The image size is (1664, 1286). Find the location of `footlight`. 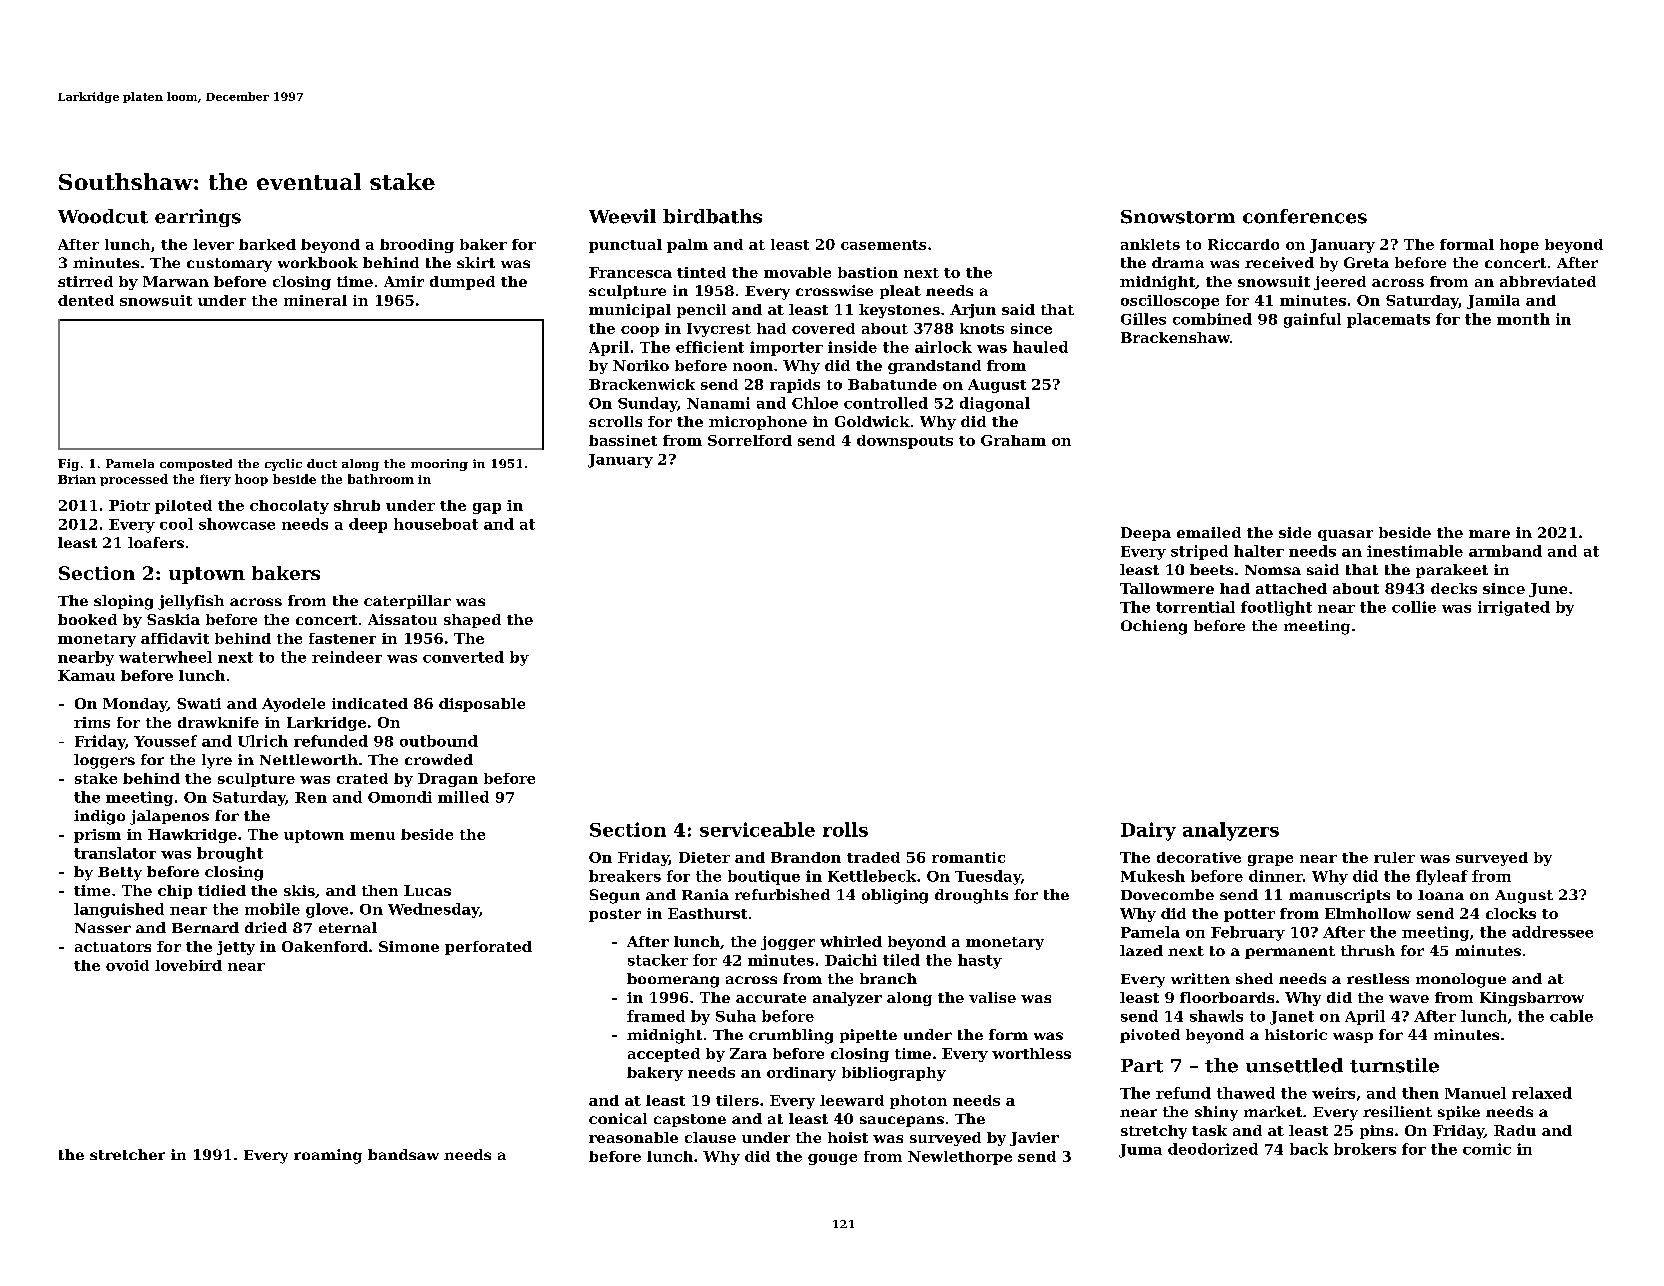

footlight is located at coordinates (1276, 608).
